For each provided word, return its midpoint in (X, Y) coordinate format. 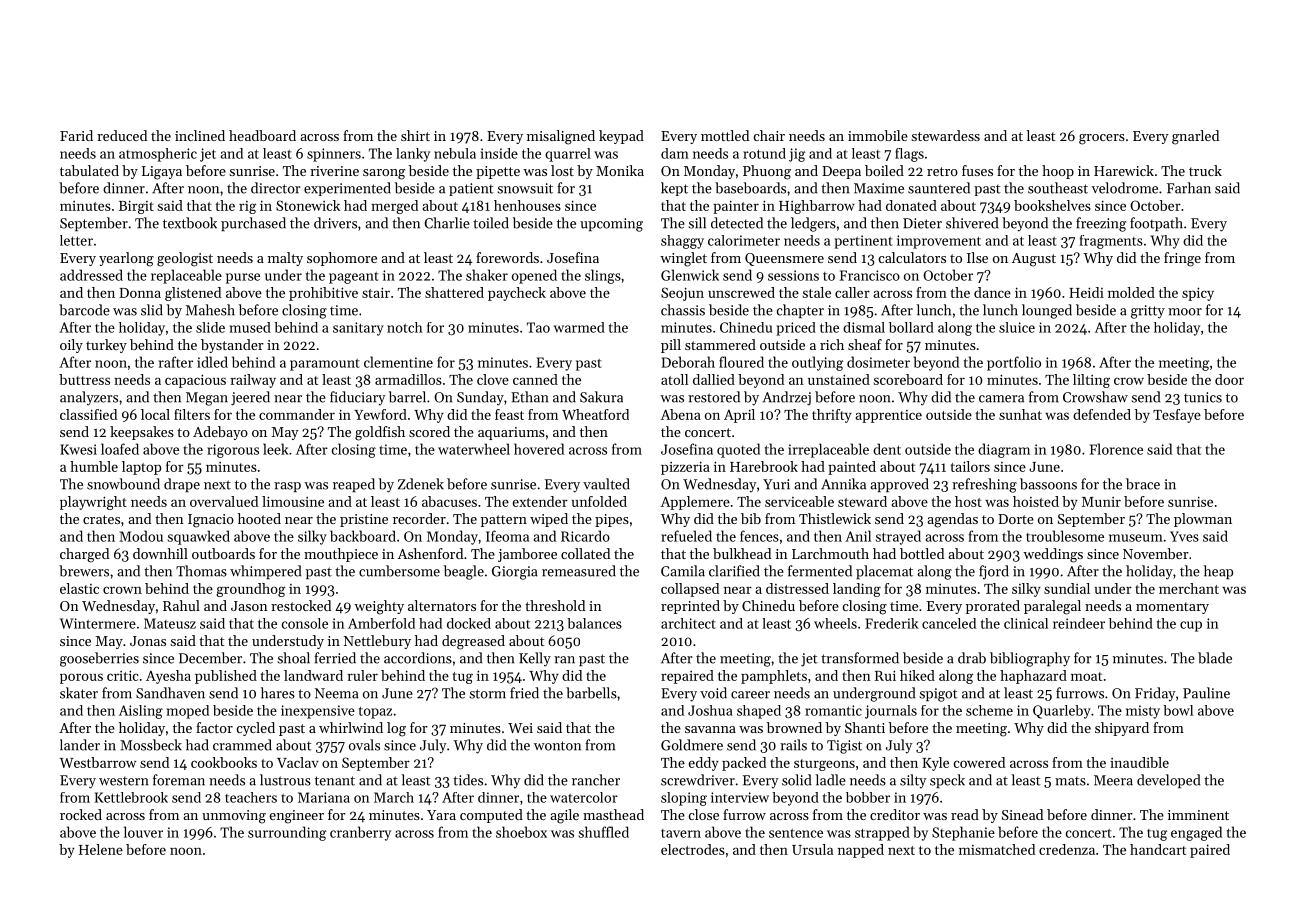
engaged (1196, 833)
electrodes (693, 849)
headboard (262, 135)
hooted (259, 518)
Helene (101, 849)
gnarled (1195, 137)
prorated (993, 607)
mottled (725, 135)
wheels (835, 623)
